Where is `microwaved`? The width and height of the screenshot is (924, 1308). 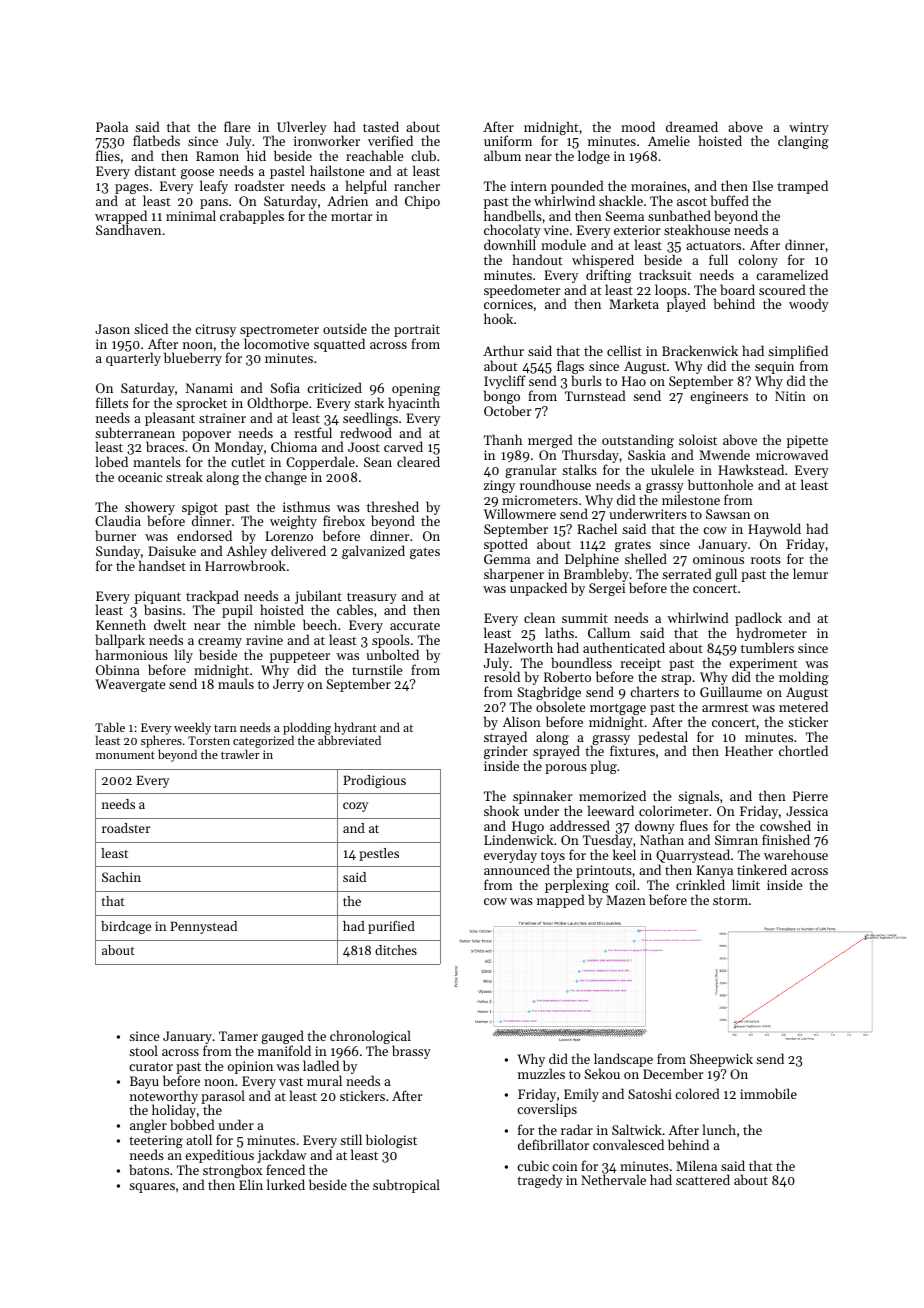
microwaved is located at coordinates (792, 454).
